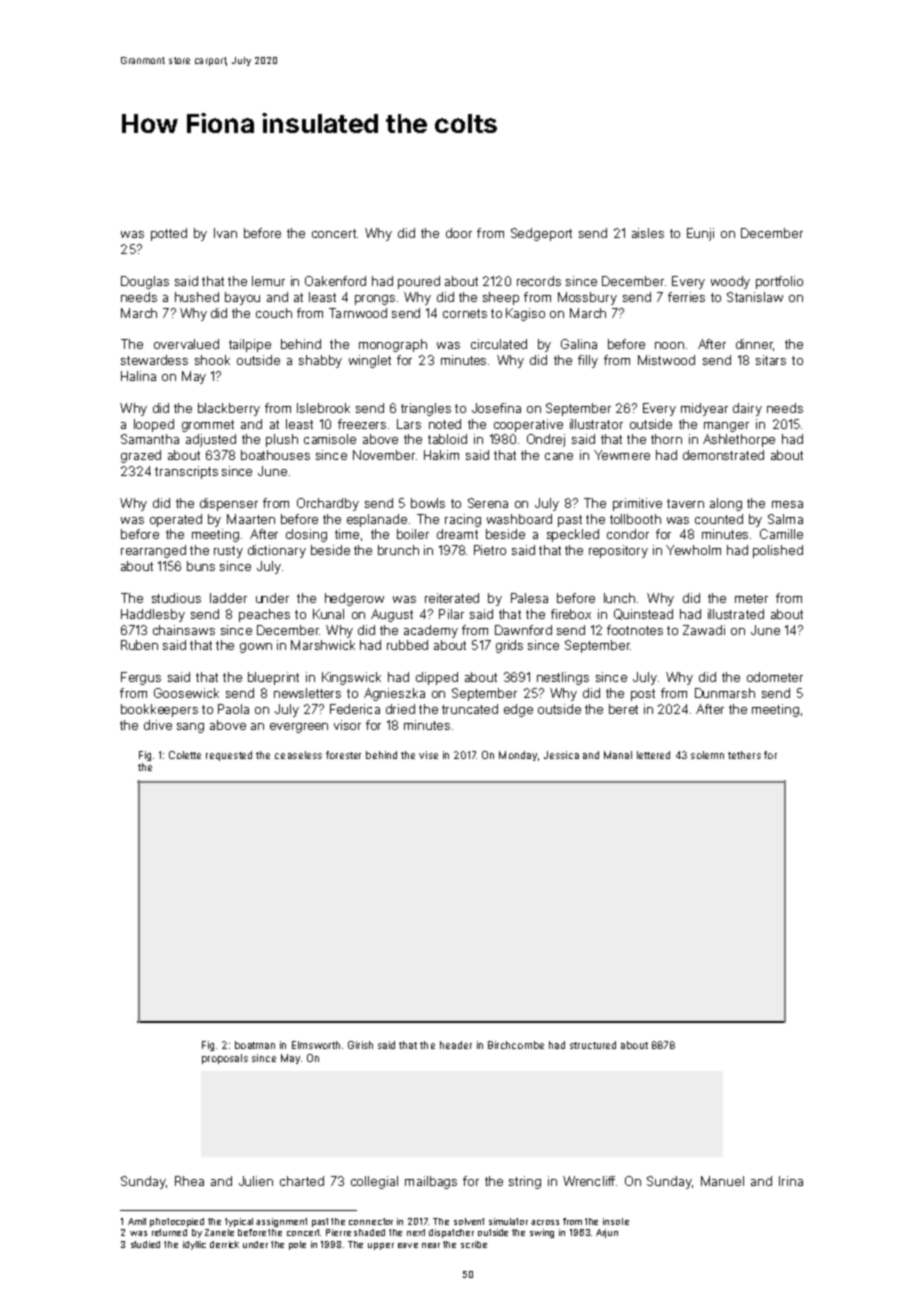 The image size is (924, 1308). Describe the element at coordinates (228, 552) in the page. I see `rusty` at that location.
